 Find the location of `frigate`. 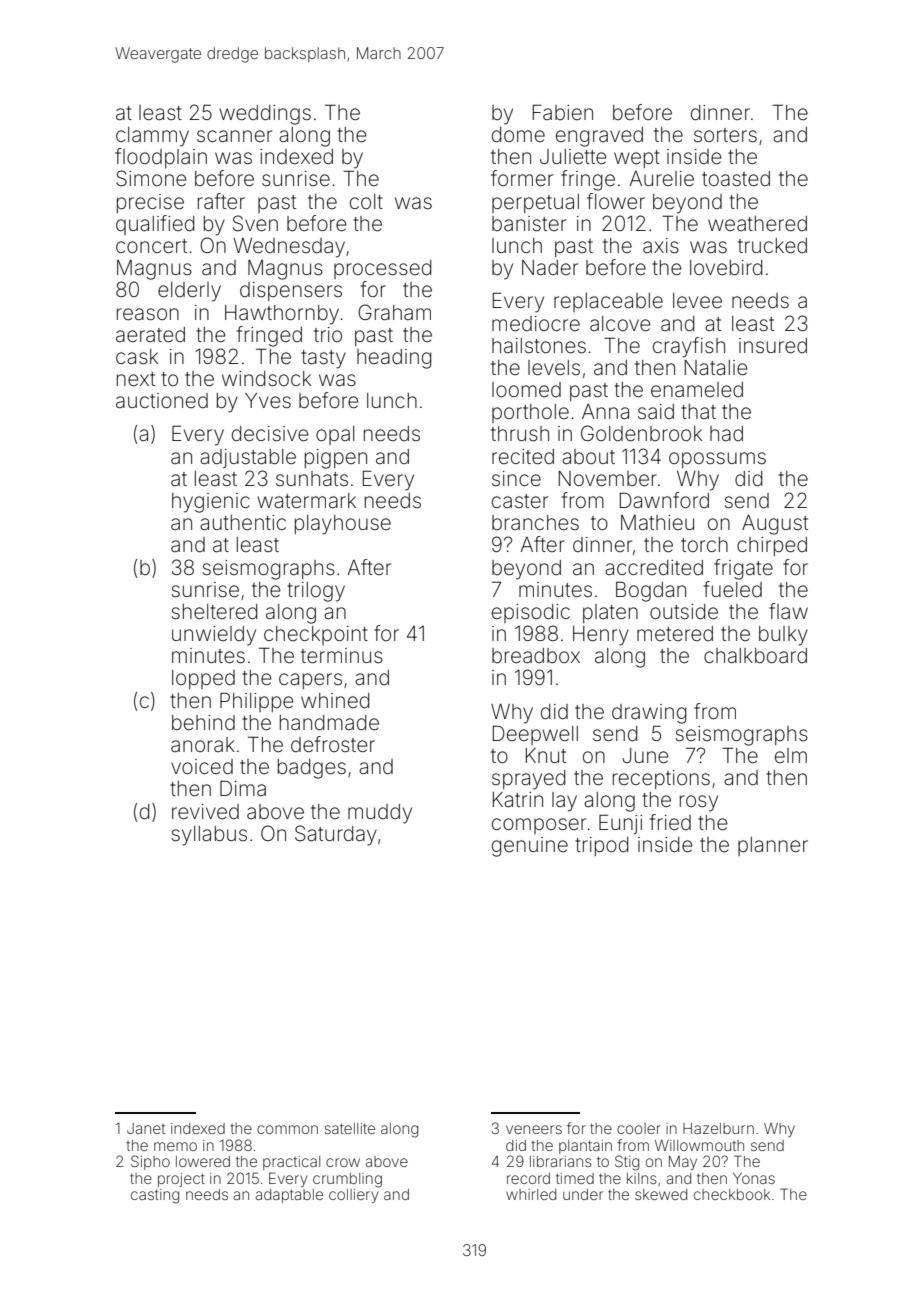

frigate is located at coordinates (743, 569).
